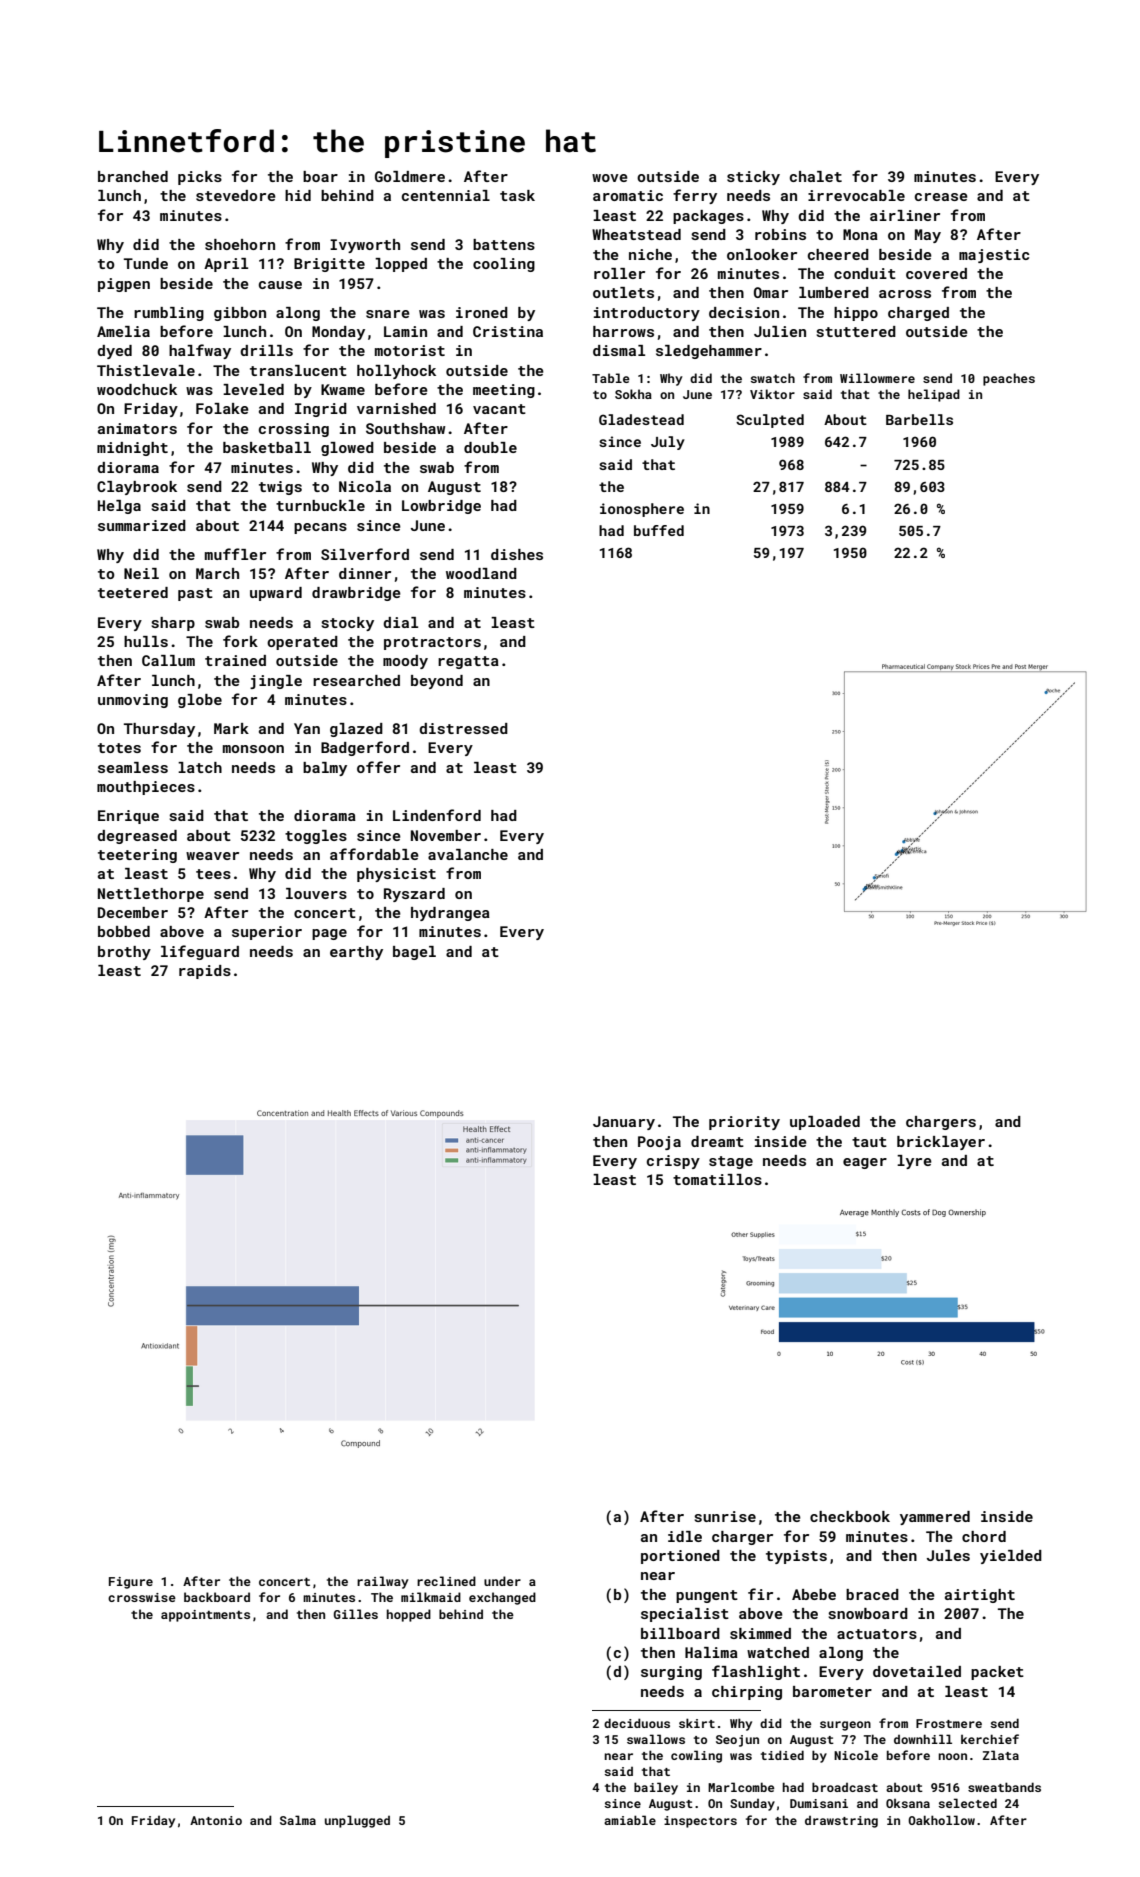 The height and width of the screenshot is (1877, 1140). What do you see at coordinates (659, 1143) in the screenshot?
I see `Pooja` at bounding box center [659, 1143].
